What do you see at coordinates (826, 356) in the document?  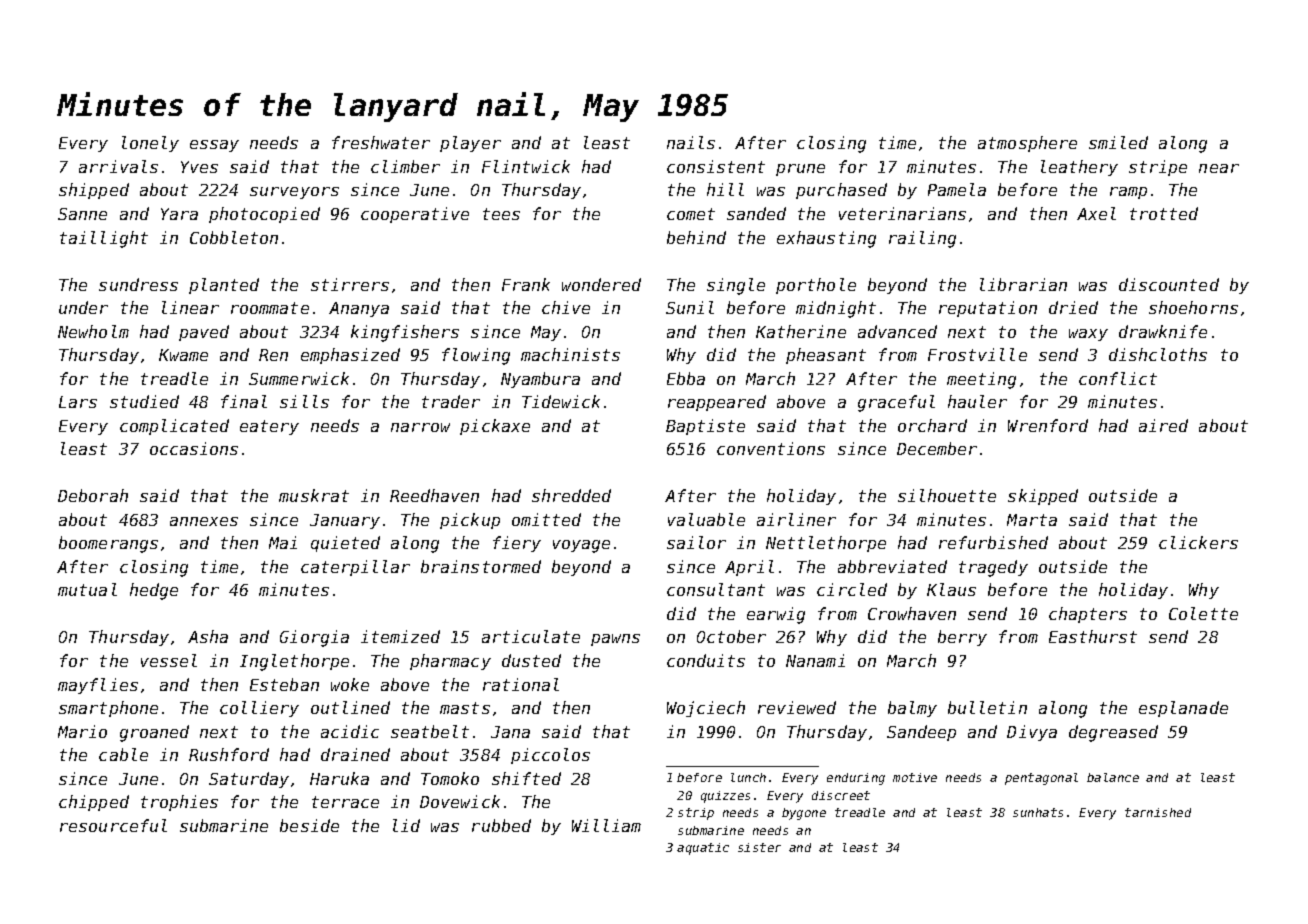 I see `pheasant` at bounding box center [826, 356].
